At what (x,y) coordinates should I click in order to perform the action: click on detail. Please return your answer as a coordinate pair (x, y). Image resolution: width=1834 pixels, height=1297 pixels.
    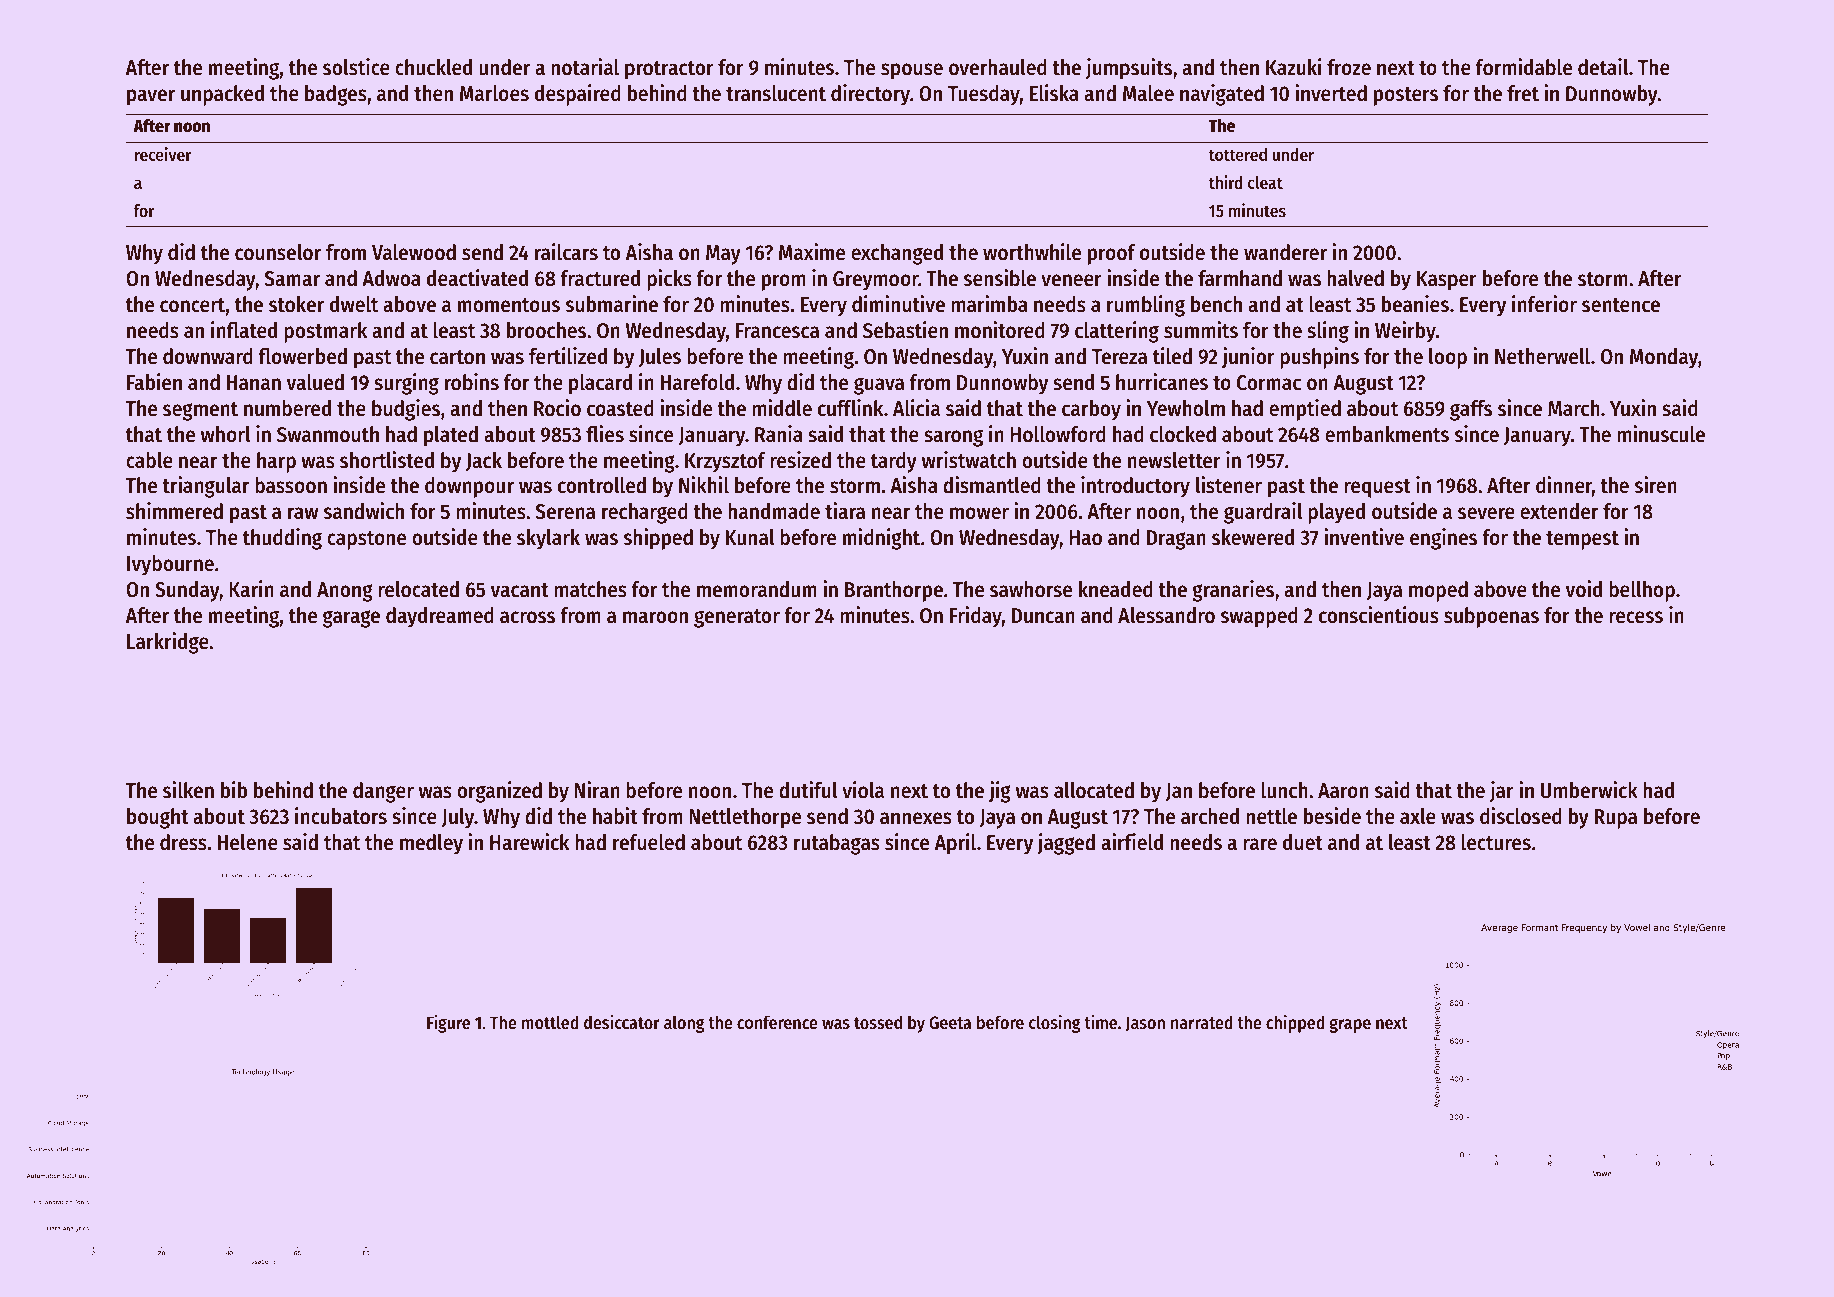
    Looking at the image, I should click on (1603, 67).
